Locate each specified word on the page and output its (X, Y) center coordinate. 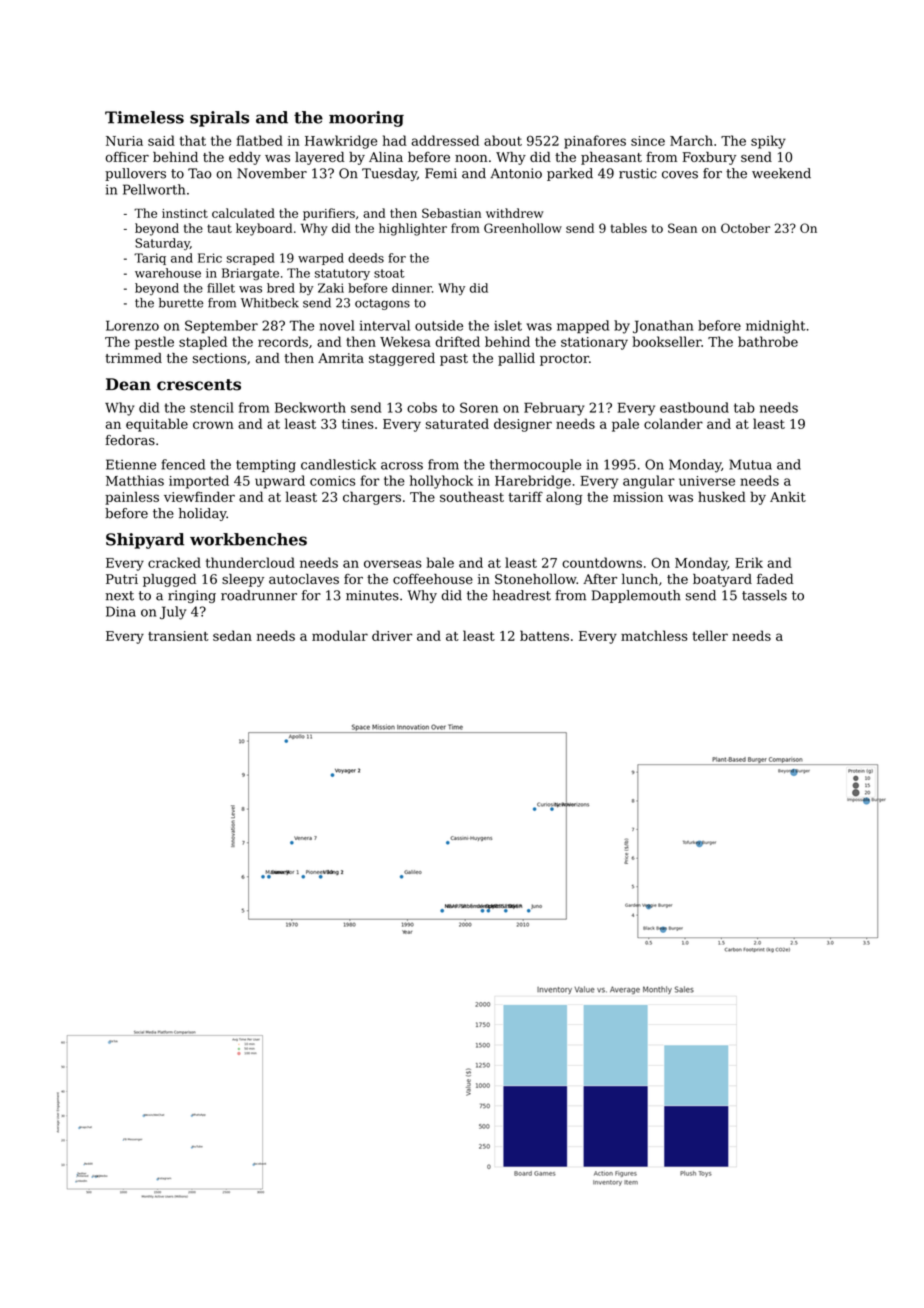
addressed (445, 140)
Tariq (150, 259)
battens (544, 635)
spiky (768, 142)
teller (710, 635)
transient (178, 636)
